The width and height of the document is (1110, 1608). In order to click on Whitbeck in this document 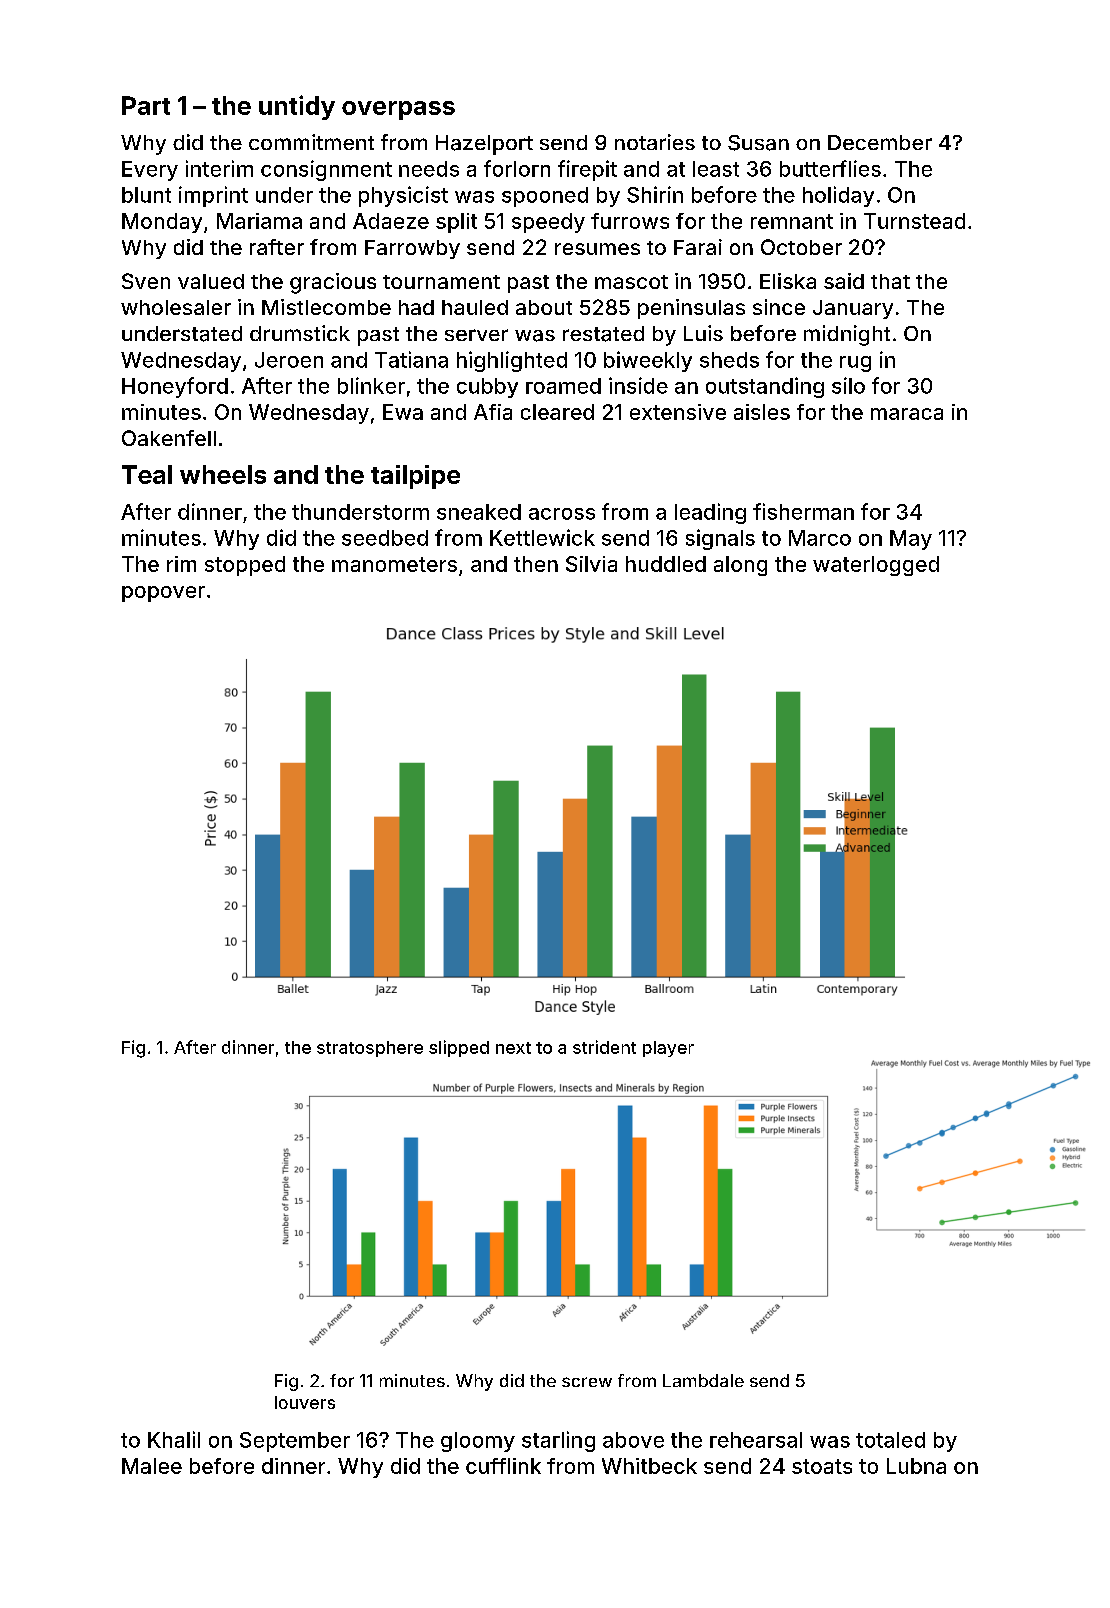, I will do `click(649, 1466)`.
